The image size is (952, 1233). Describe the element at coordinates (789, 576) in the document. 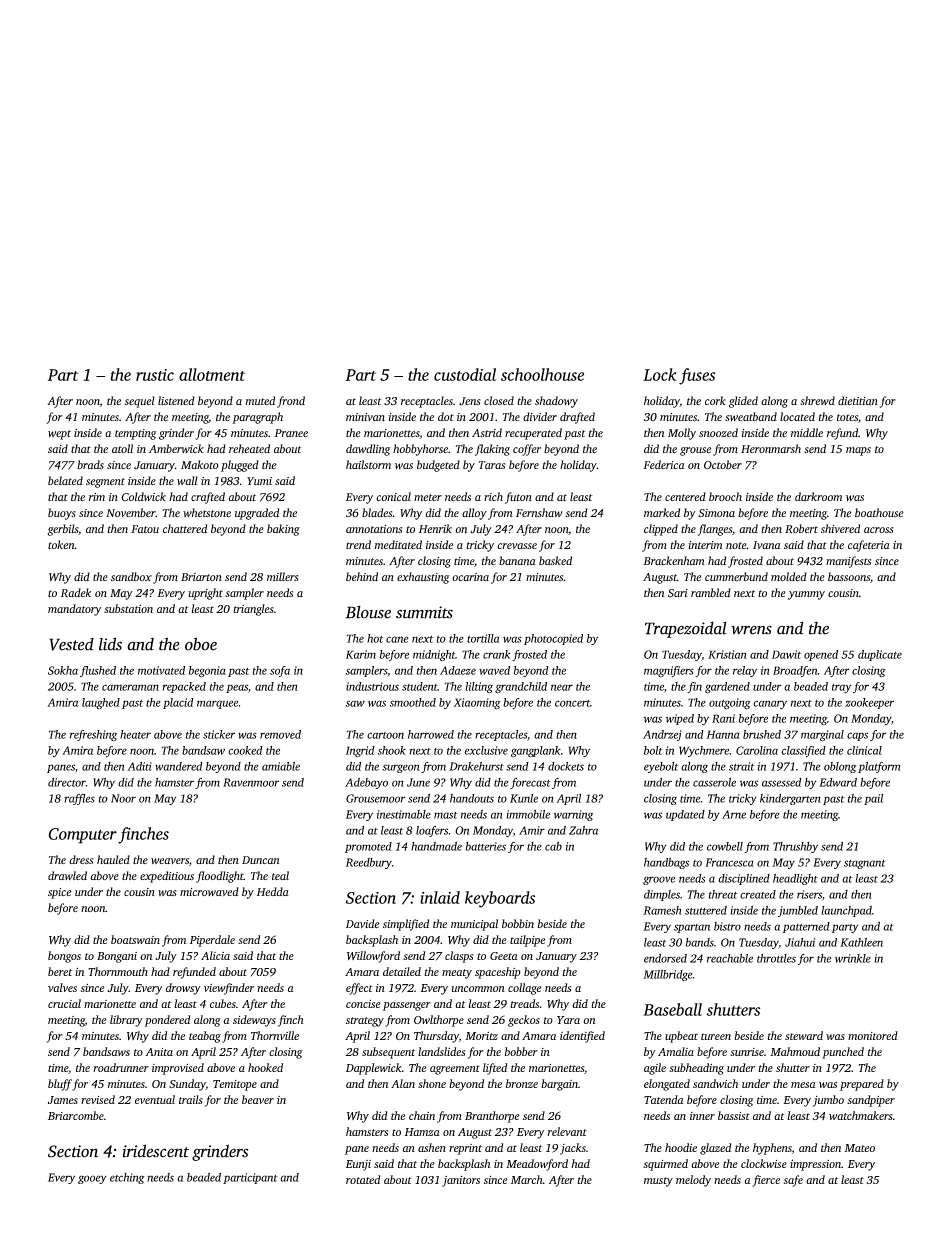

I see `molded` at that location.
